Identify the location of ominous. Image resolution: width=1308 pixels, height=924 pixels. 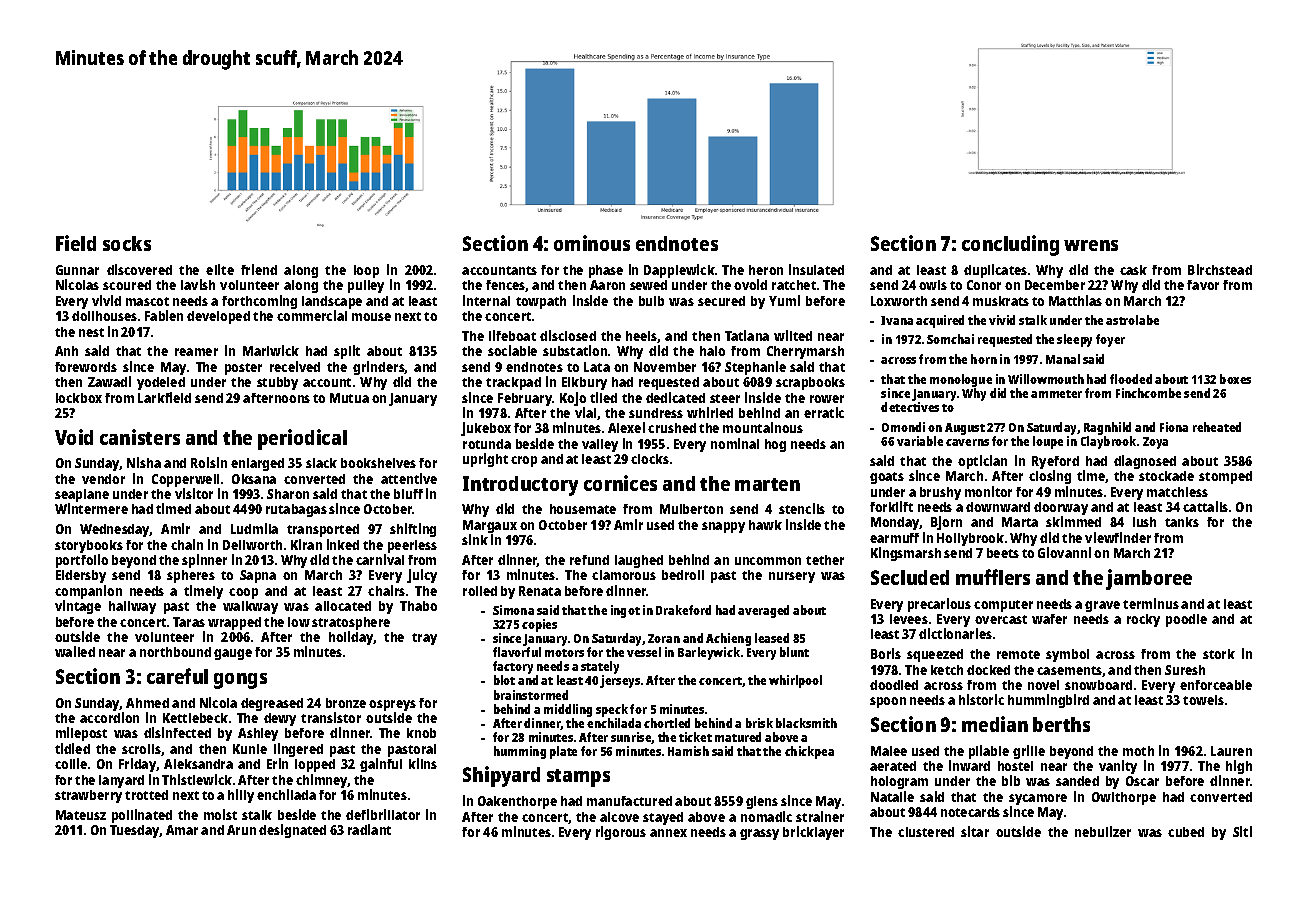
(592, 243).
